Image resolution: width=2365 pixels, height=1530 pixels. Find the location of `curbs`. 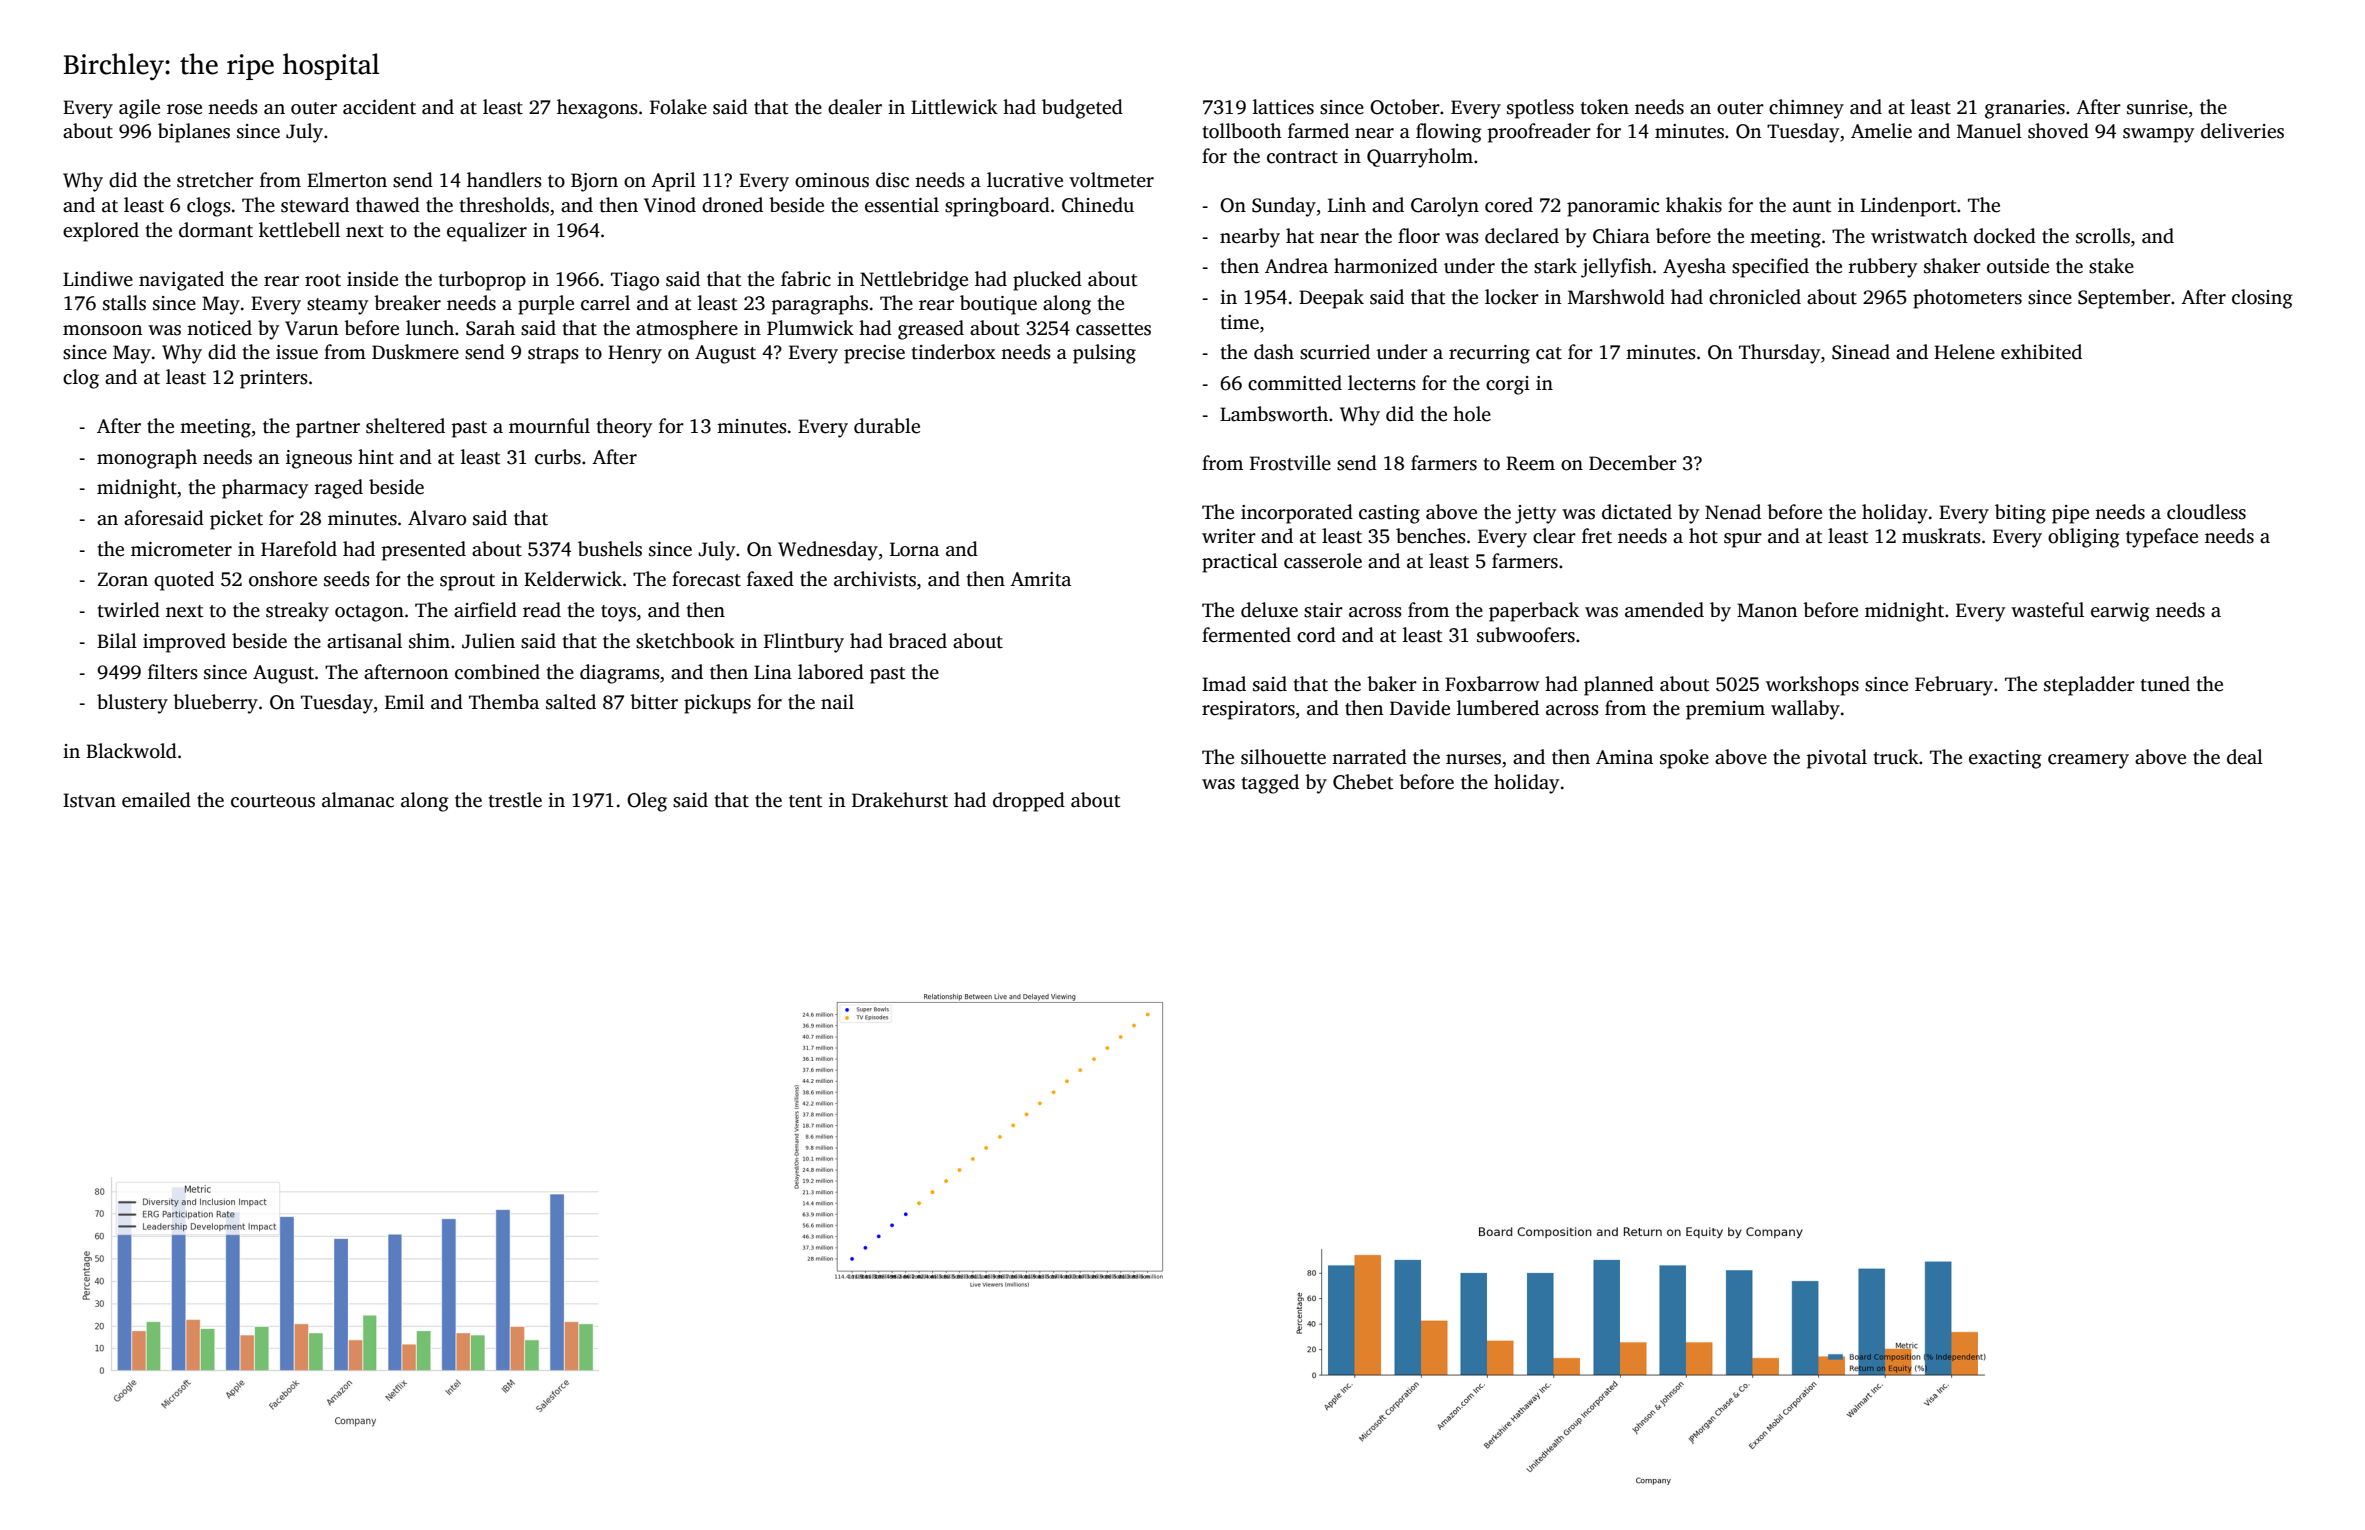

curbs is located at coordinates (558, 457).
